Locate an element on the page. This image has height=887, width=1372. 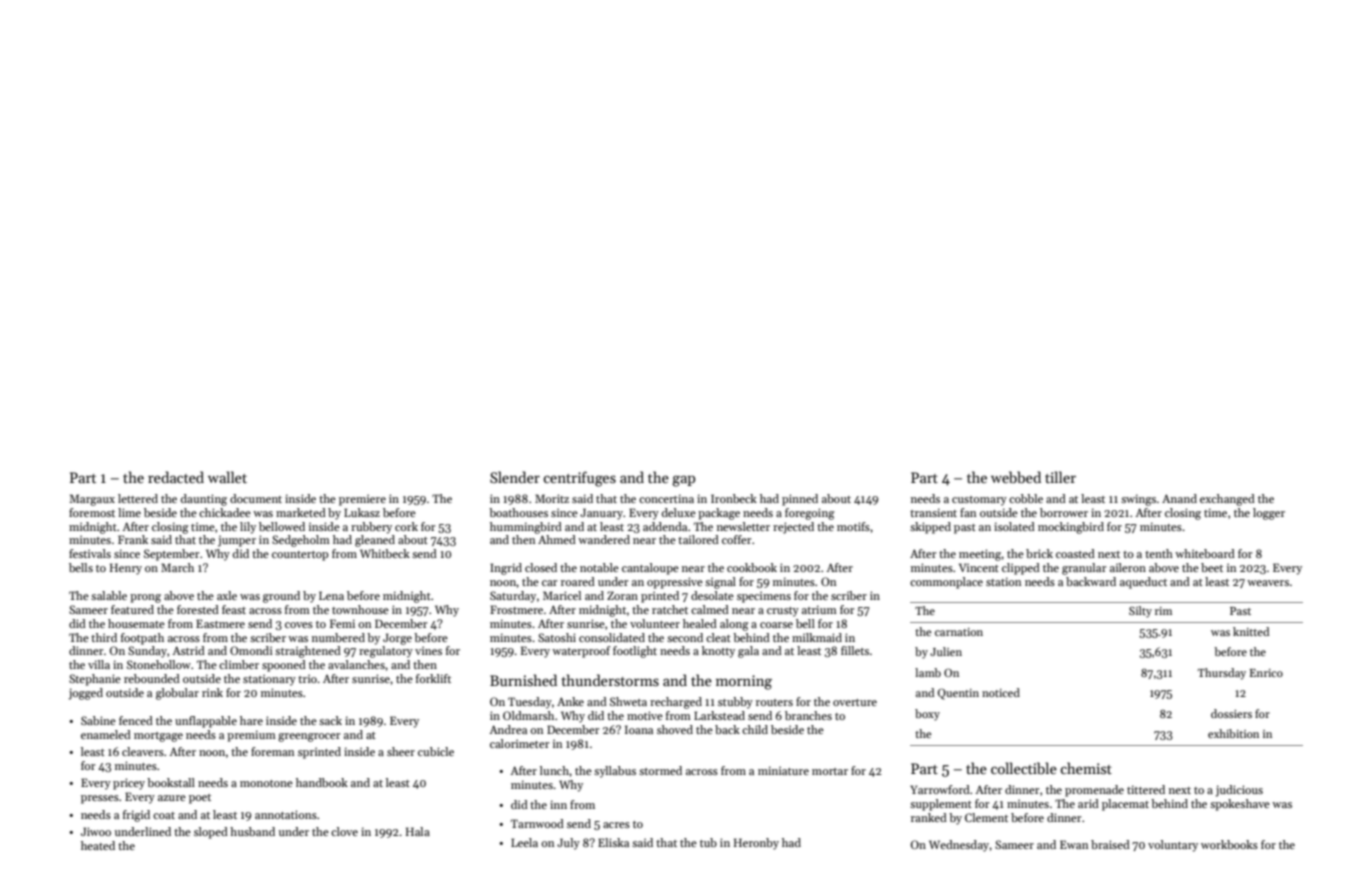
noticed is located at coordinates (1001, 692).
